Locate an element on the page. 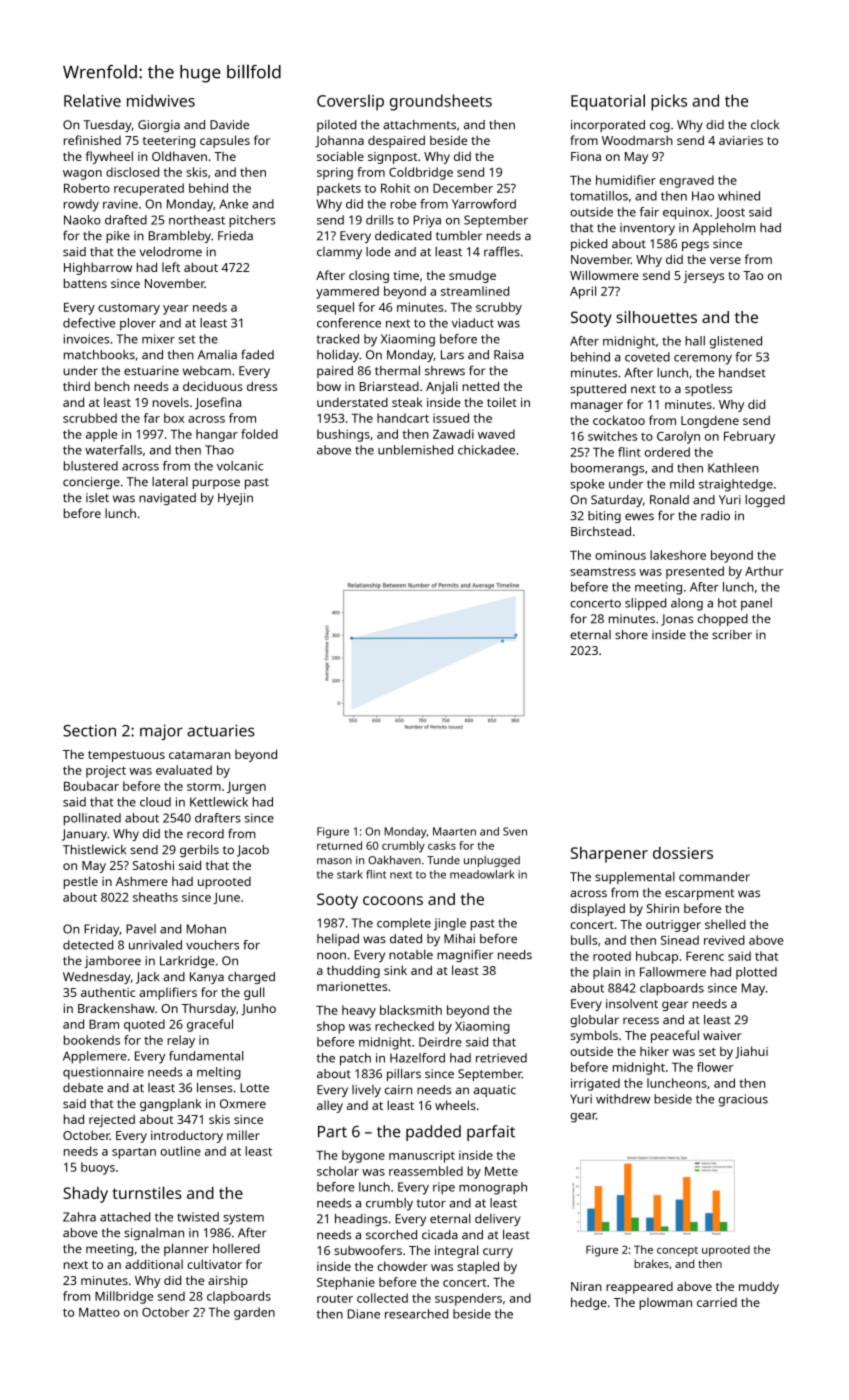 This page has width=849, height=1400. faded is located at coordinates (257, 354).
